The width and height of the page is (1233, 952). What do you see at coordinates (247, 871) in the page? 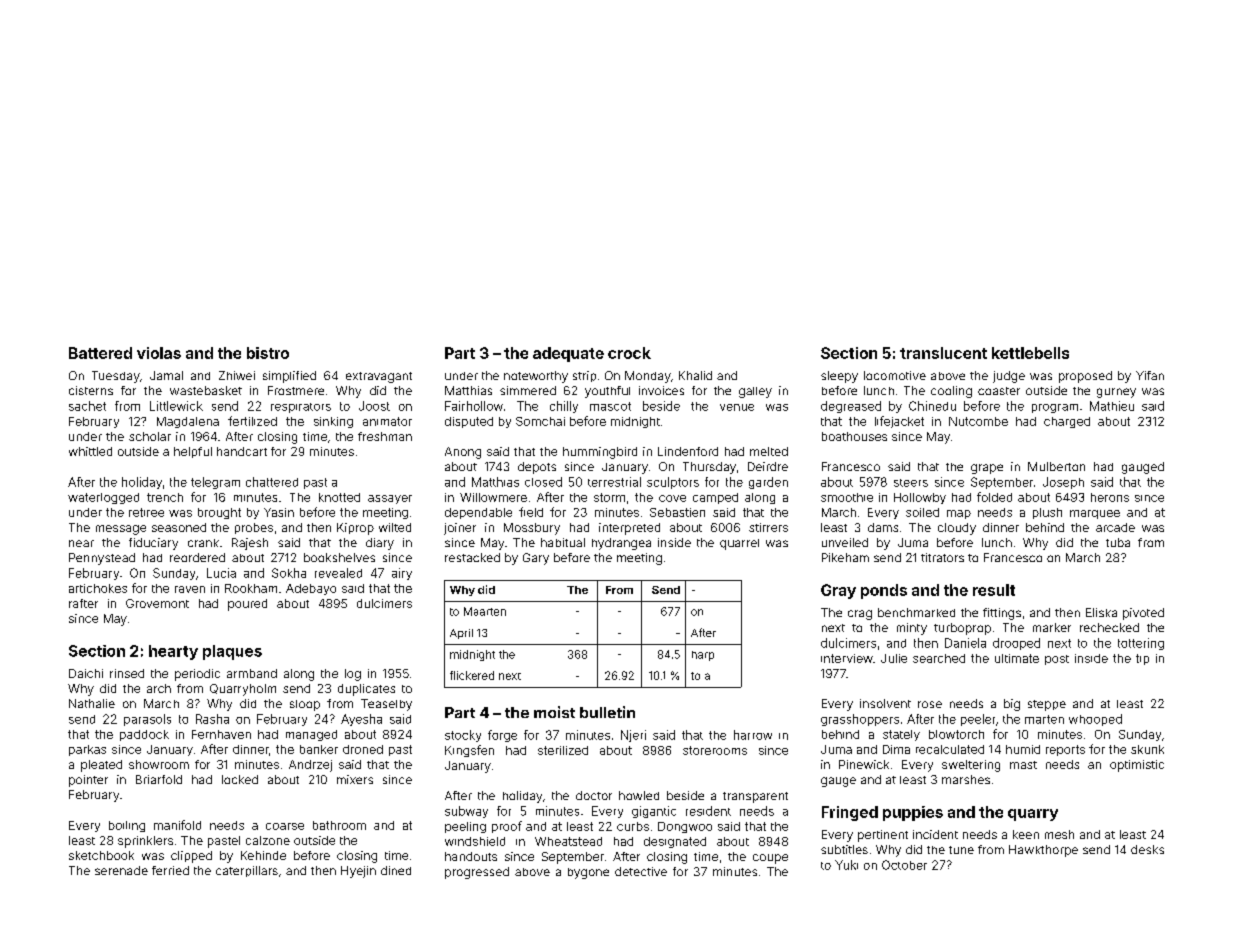
I see `caterpillars` at bounding box center [247, 871].
